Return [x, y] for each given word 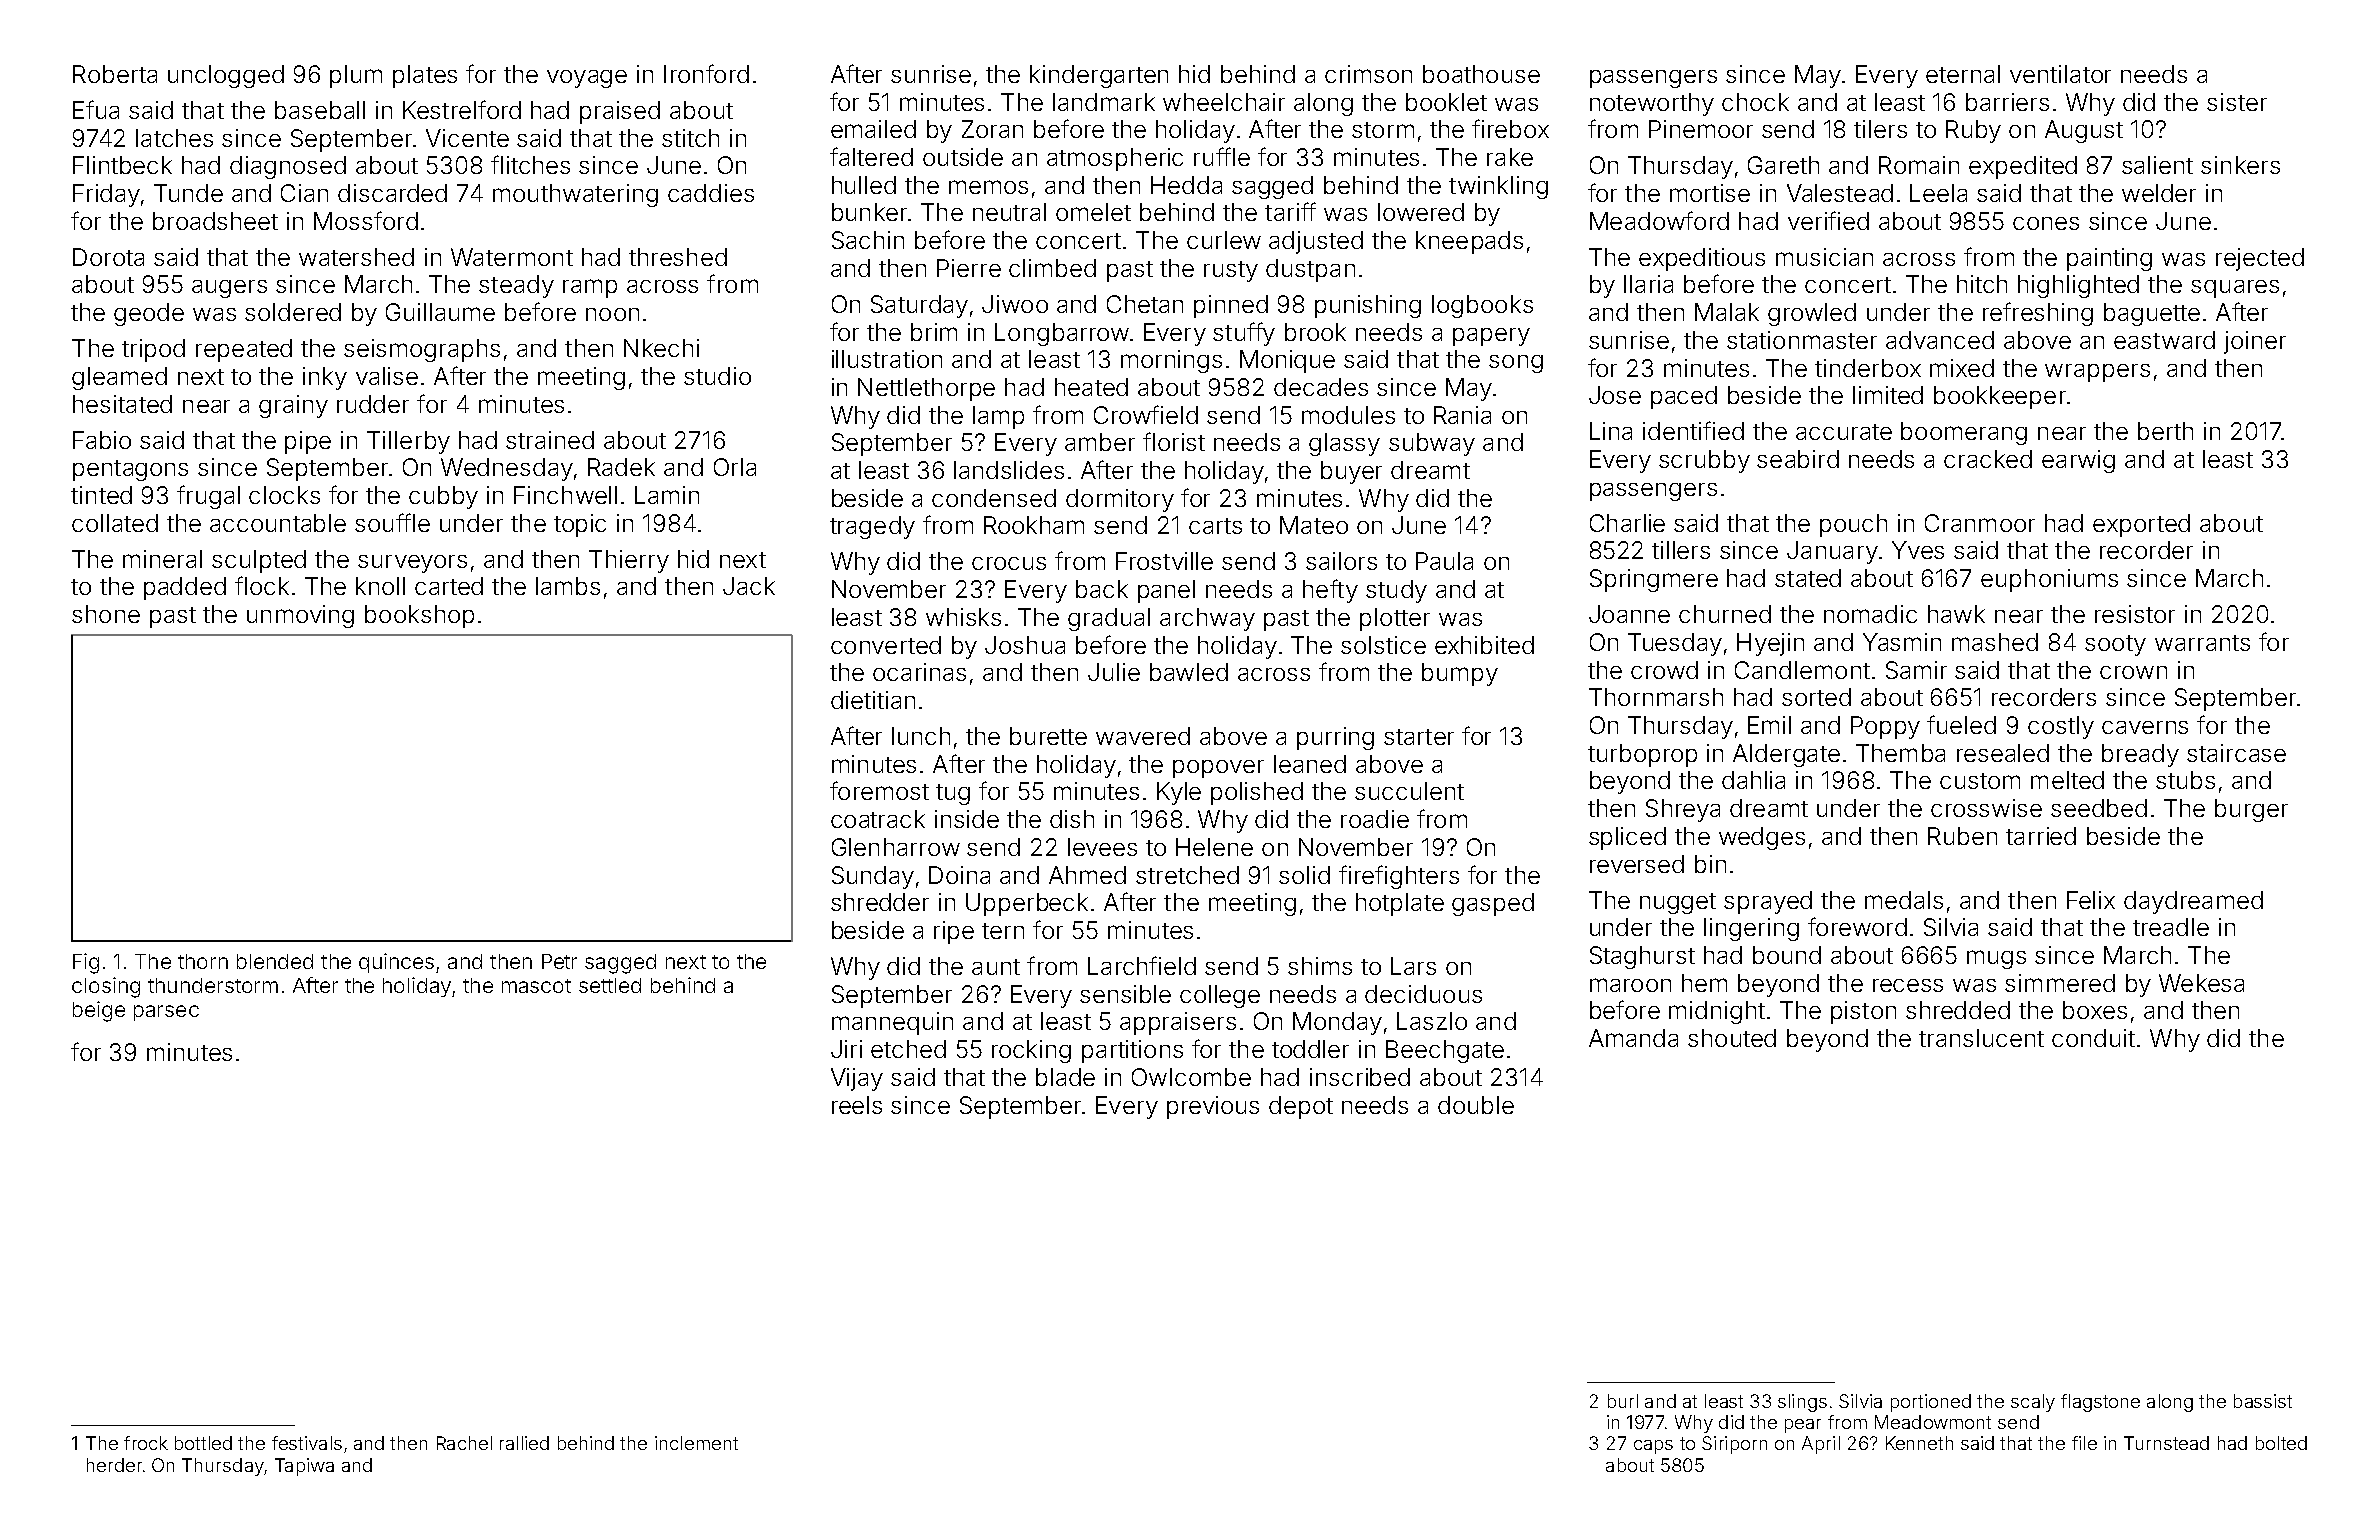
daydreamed [2193, 902]
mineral [162, 559]
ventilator [2060, 74]
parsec [166, 1013]
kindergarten [1099, 76]
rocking [1031, 1051]
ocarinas [919, 672]
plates [425, 76]
